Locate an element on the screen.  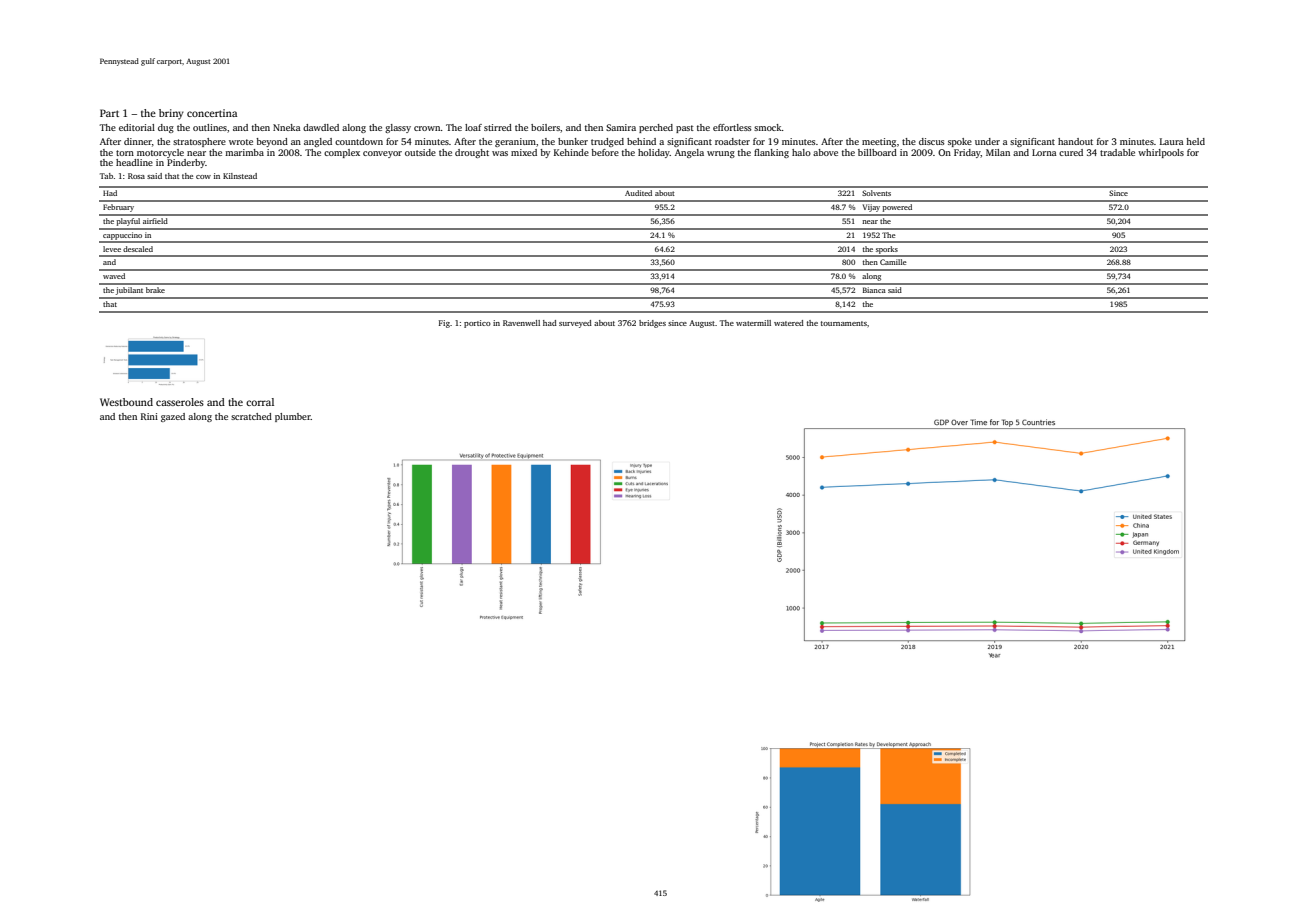
gazed is located at coordinates (173, 417).
